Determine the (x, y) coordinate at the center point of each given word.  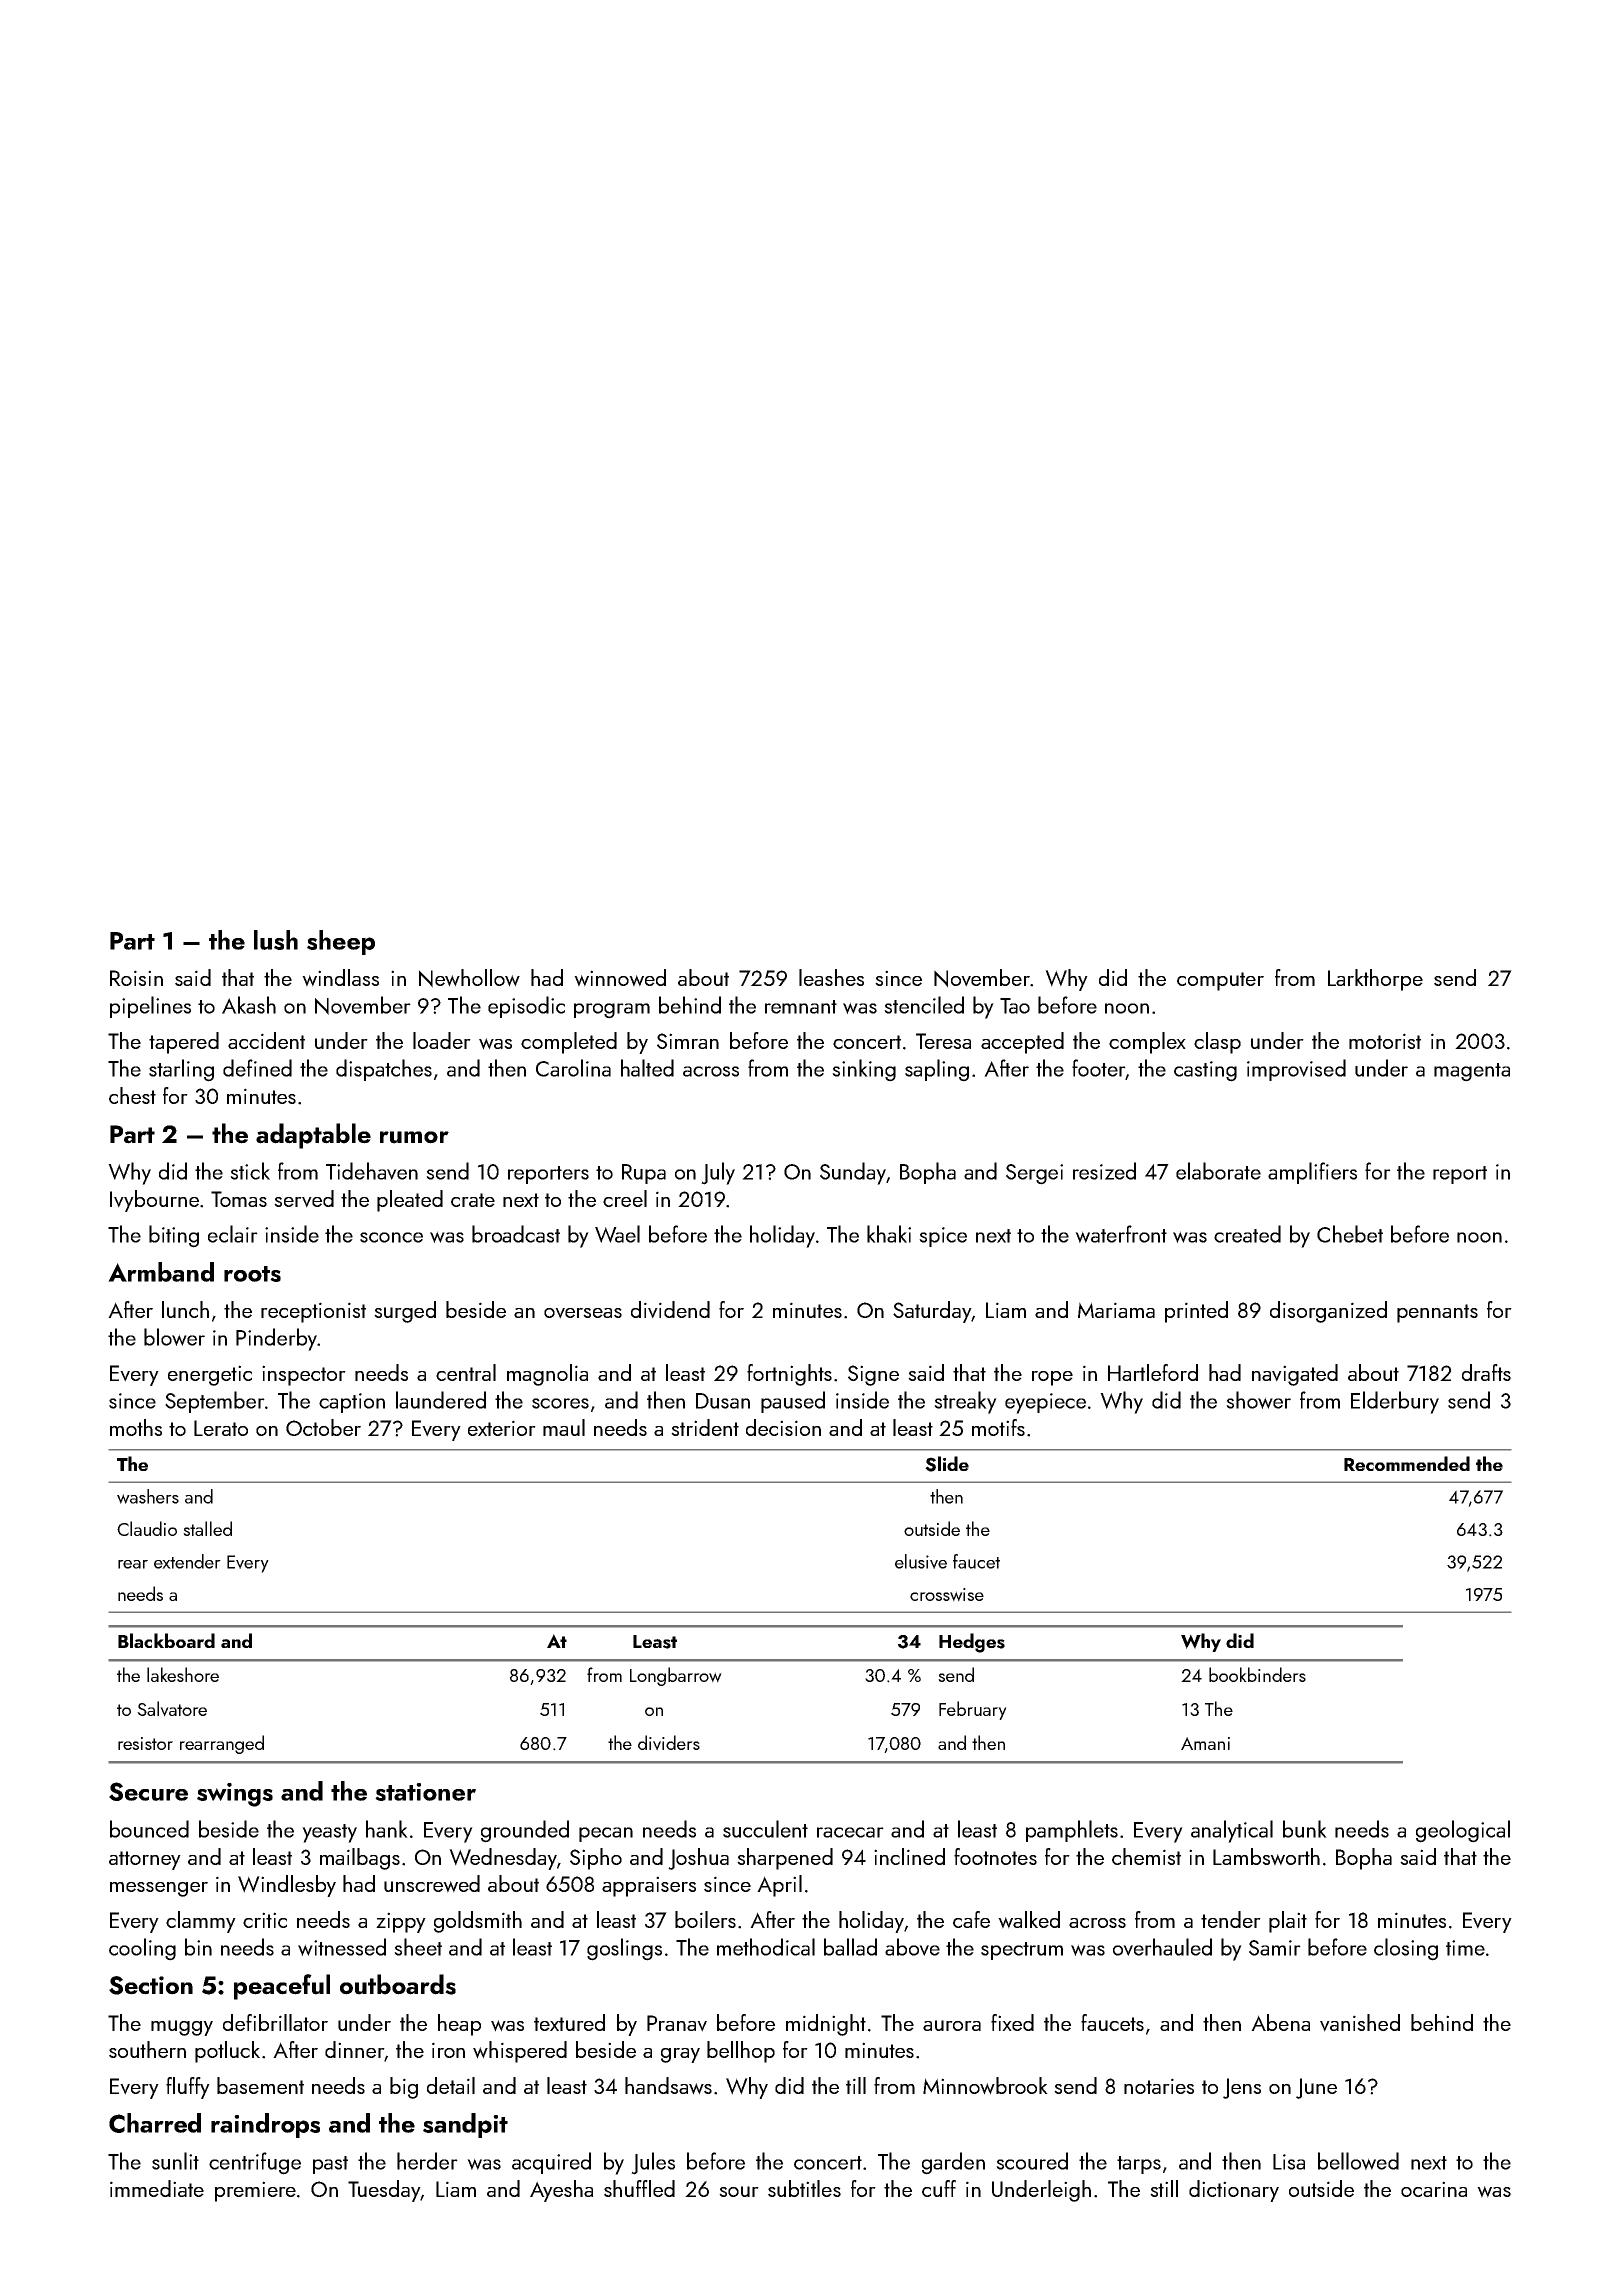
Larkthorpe (1375, 980)
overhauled (1162, 1947)
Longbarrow (676, 1676)
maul (564, 1427)
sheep (341, 942)
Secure (148, 1791)
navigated (1295, 1375)
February (973, 1710)
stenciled (924, 1005)
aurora (952, 2025)
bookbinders (1257, 1674)
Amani (1205, 1743)
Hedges (972, 1643)
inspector (304, 1375)
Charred (155, 2123)
